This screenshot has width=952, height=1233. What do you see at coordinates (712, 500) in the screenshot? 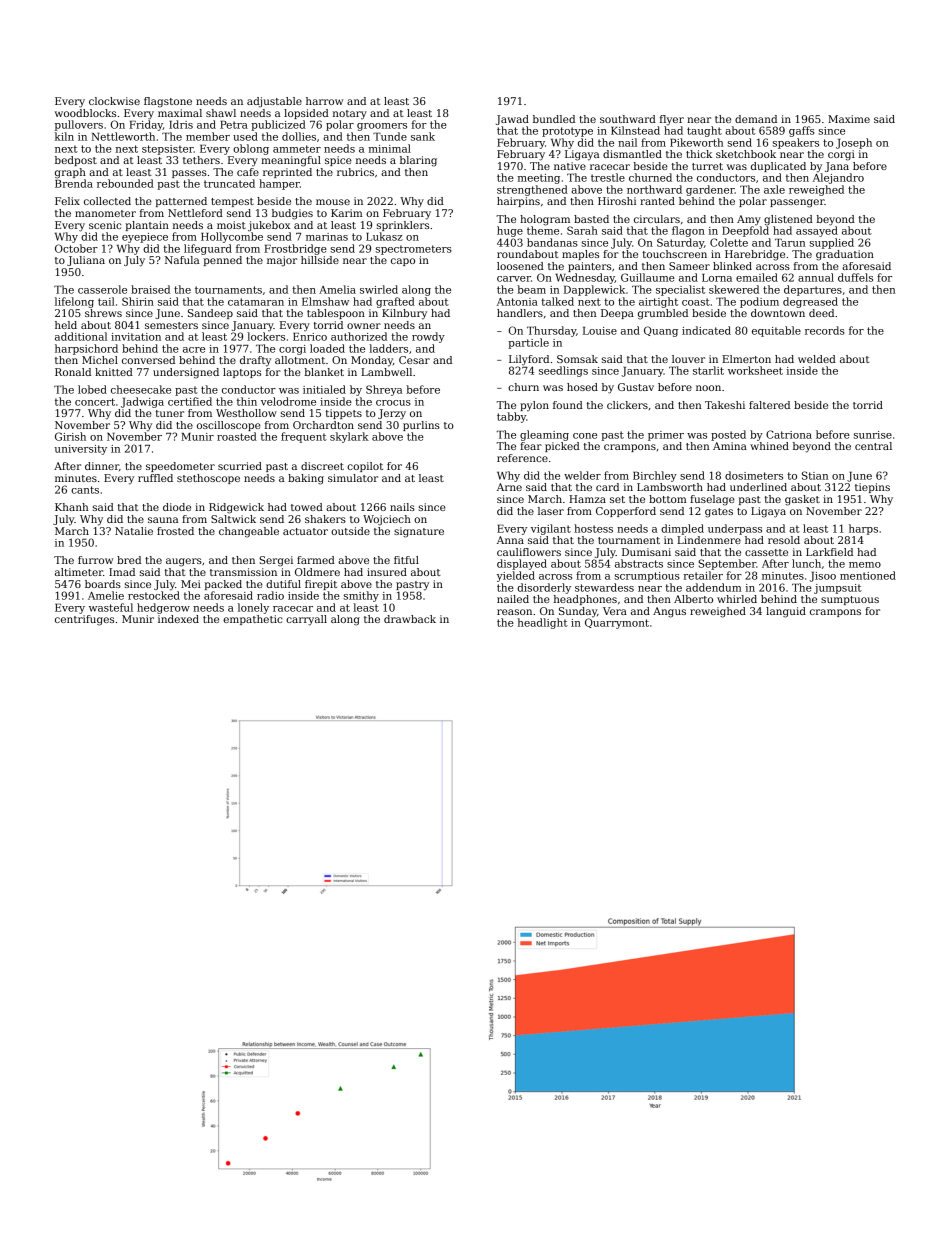
I see `fuselage` at bounding box center [712, 500].
